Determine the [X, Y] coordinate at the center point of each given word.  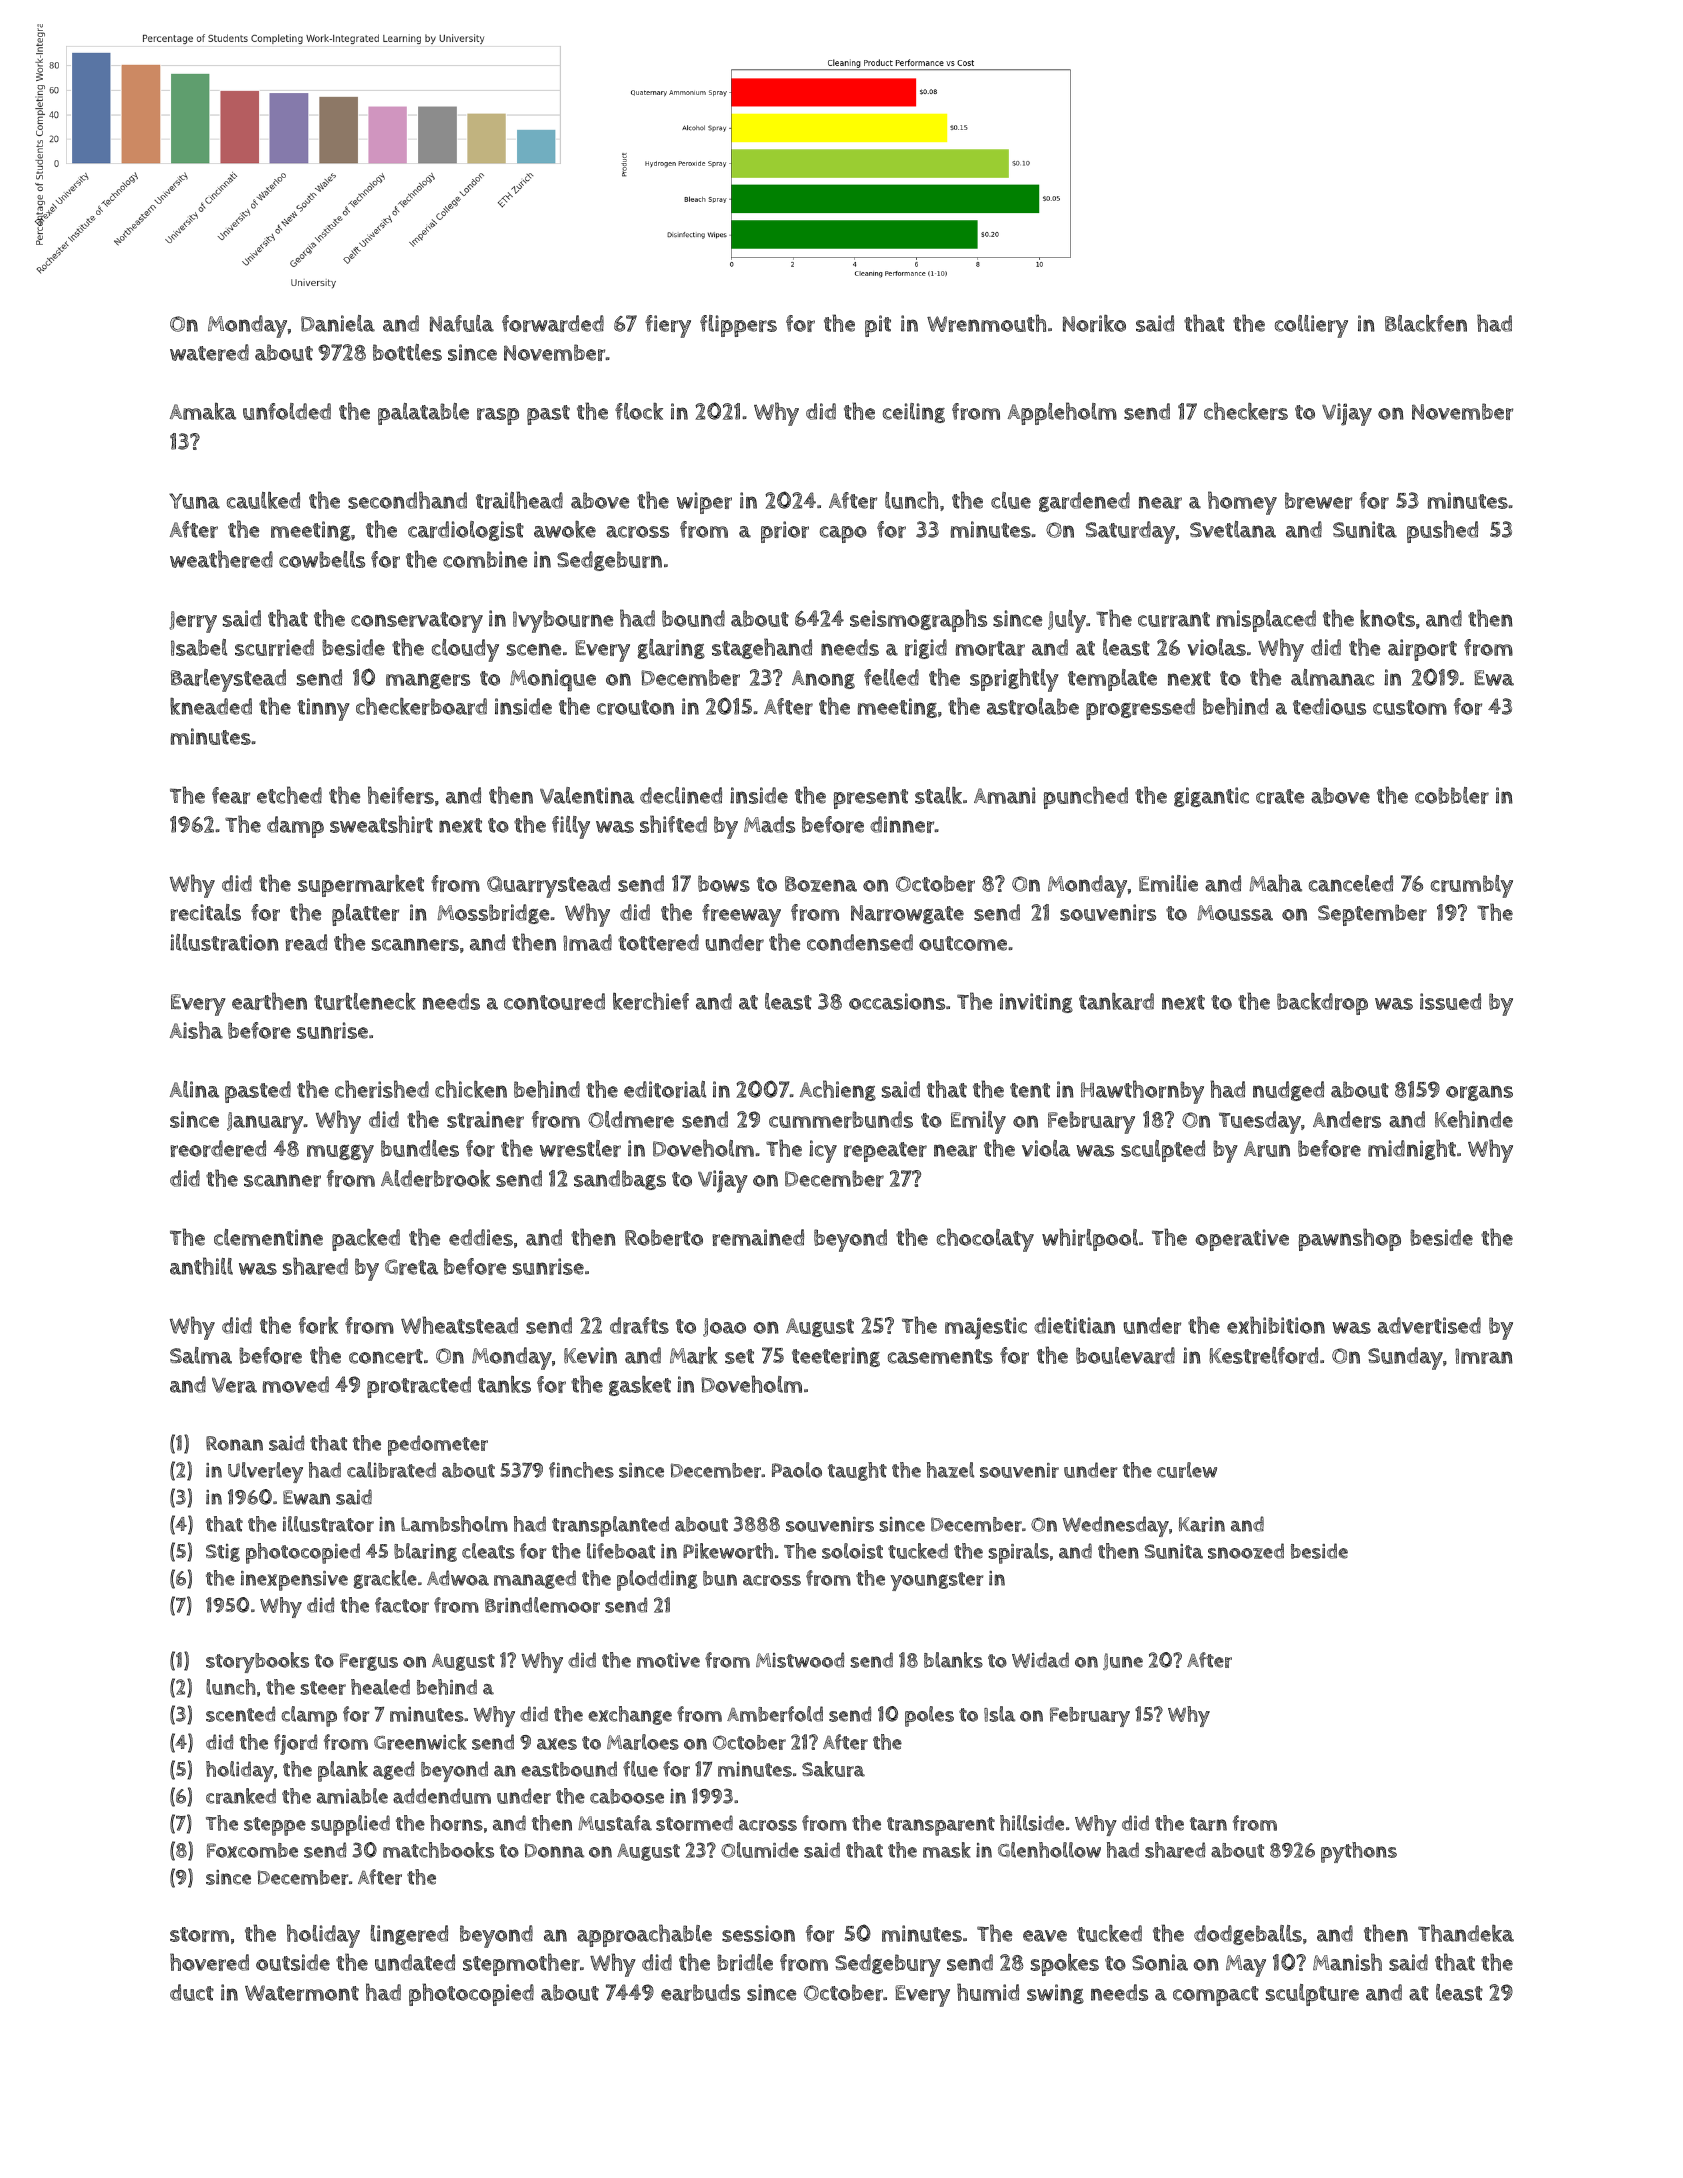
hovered [209, 1962]
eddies [481, 1237]
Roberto [664, 1237]
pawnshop [1350, 1239]
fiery [668, 326]
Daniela [338, 323]
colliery [1311, 326]
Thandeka [1466, 1933]
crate [1280, 796]
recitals [205, 912]
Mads [769, 824]
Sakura [833, 1769]
